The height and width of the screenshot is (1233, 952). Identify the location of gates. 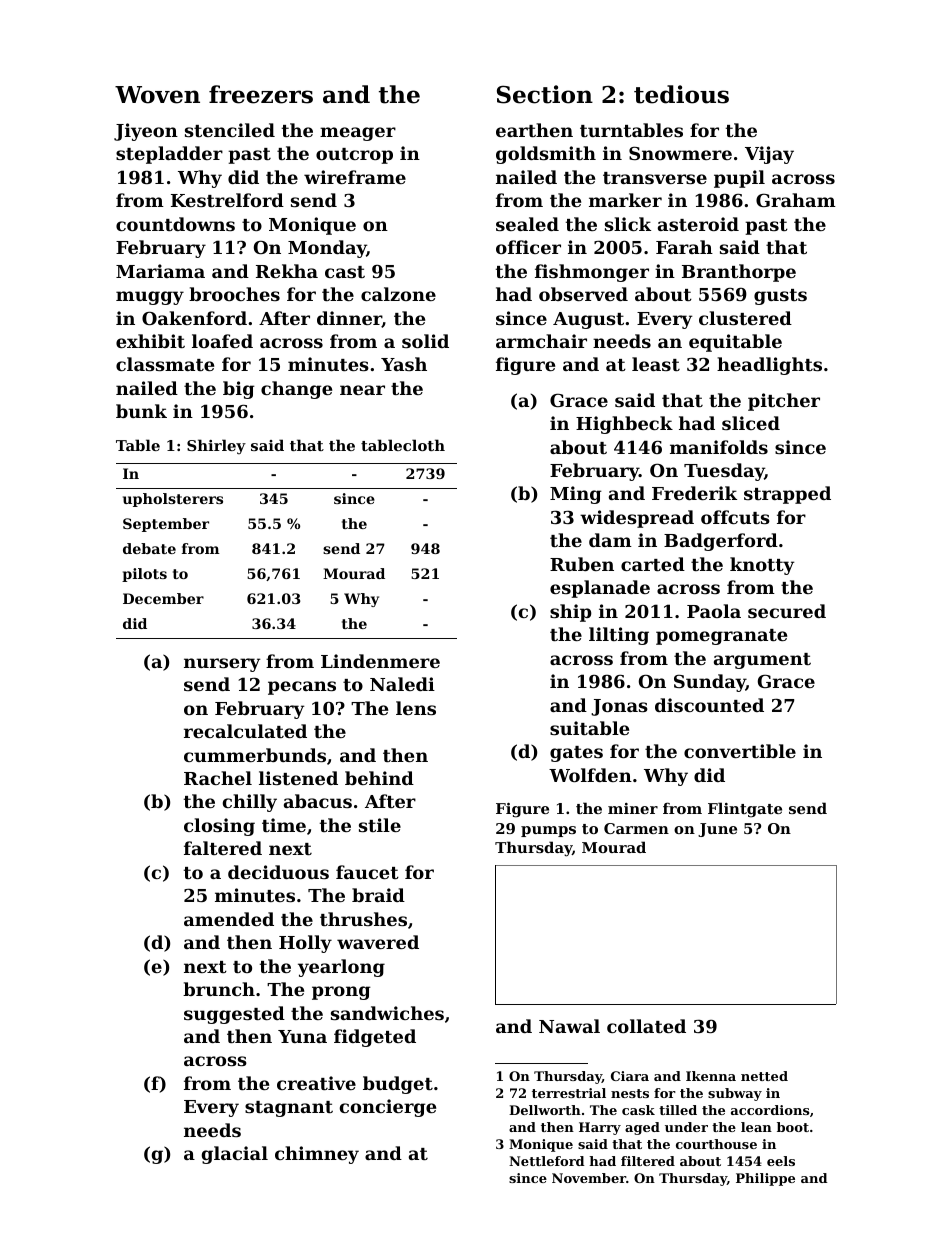
(576, 754).
